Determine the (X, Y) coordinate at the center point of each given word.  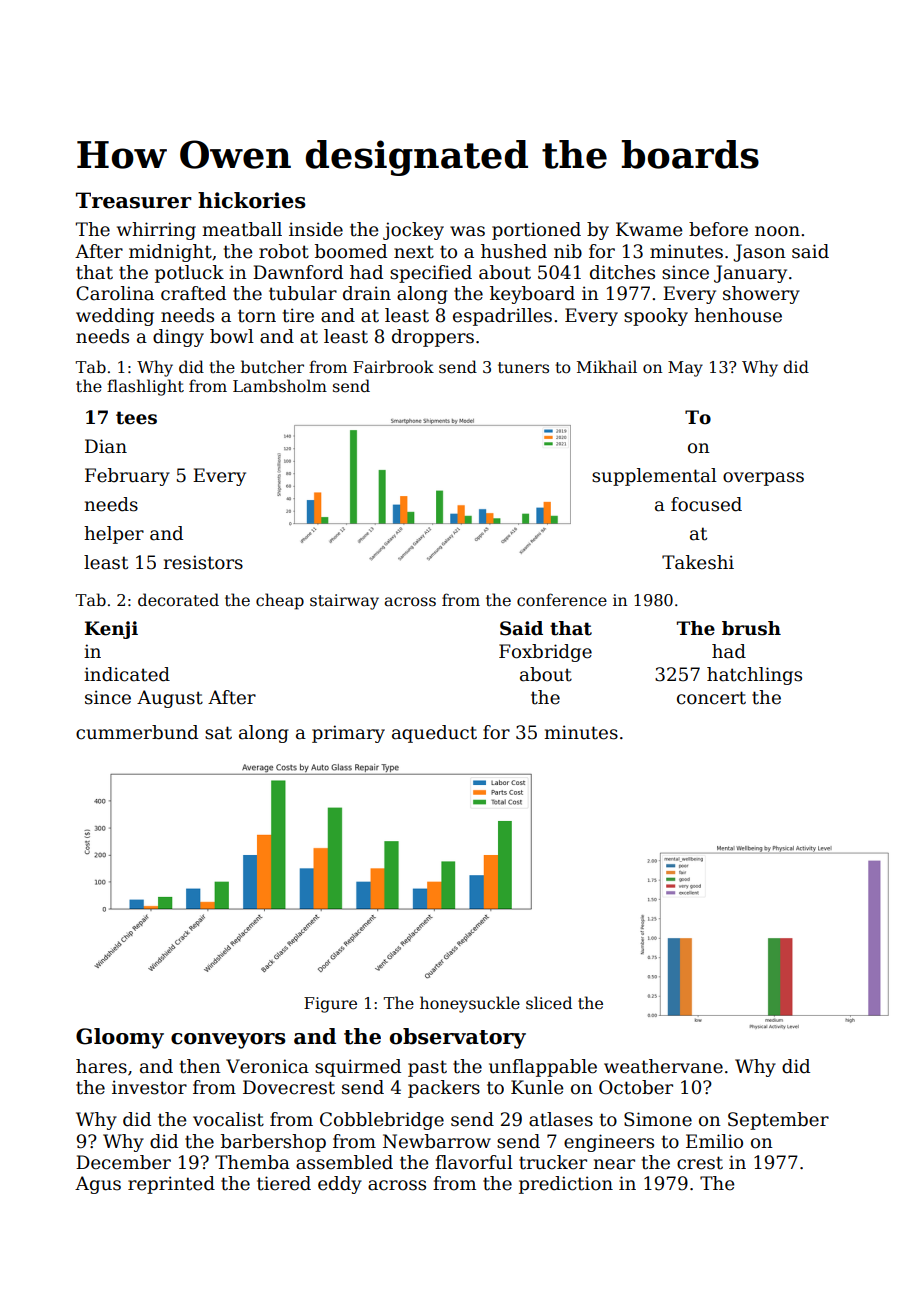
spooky (656, 317)
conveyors (228, 1041)
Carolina (115, 293)
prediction (566, 1185)
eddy (340, 1185)
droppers (433, 338)
